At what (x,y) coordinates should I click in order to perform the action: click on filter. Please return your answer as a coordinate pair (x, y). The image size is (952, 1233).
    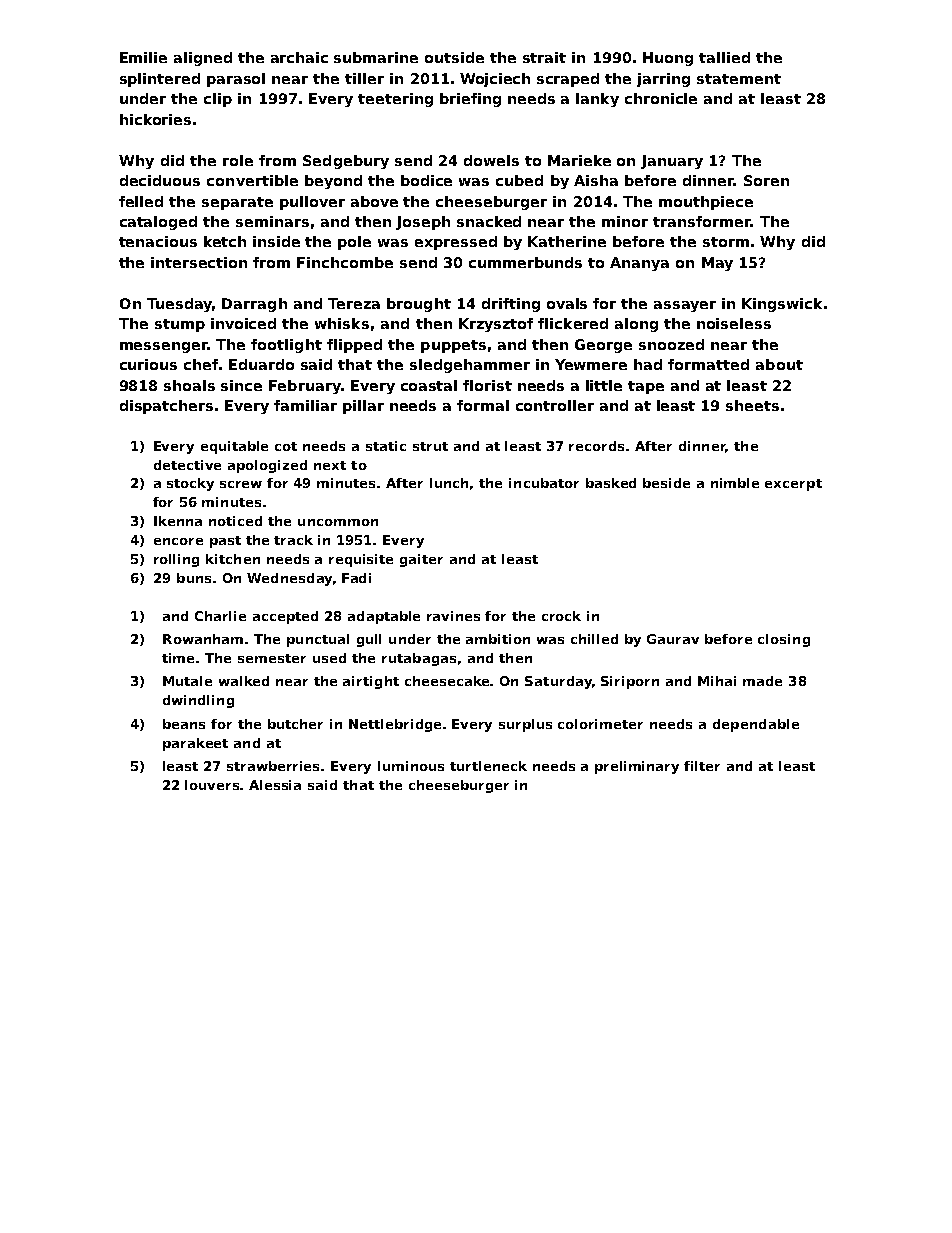
    Looking at the image, I should click on (702, 766).
